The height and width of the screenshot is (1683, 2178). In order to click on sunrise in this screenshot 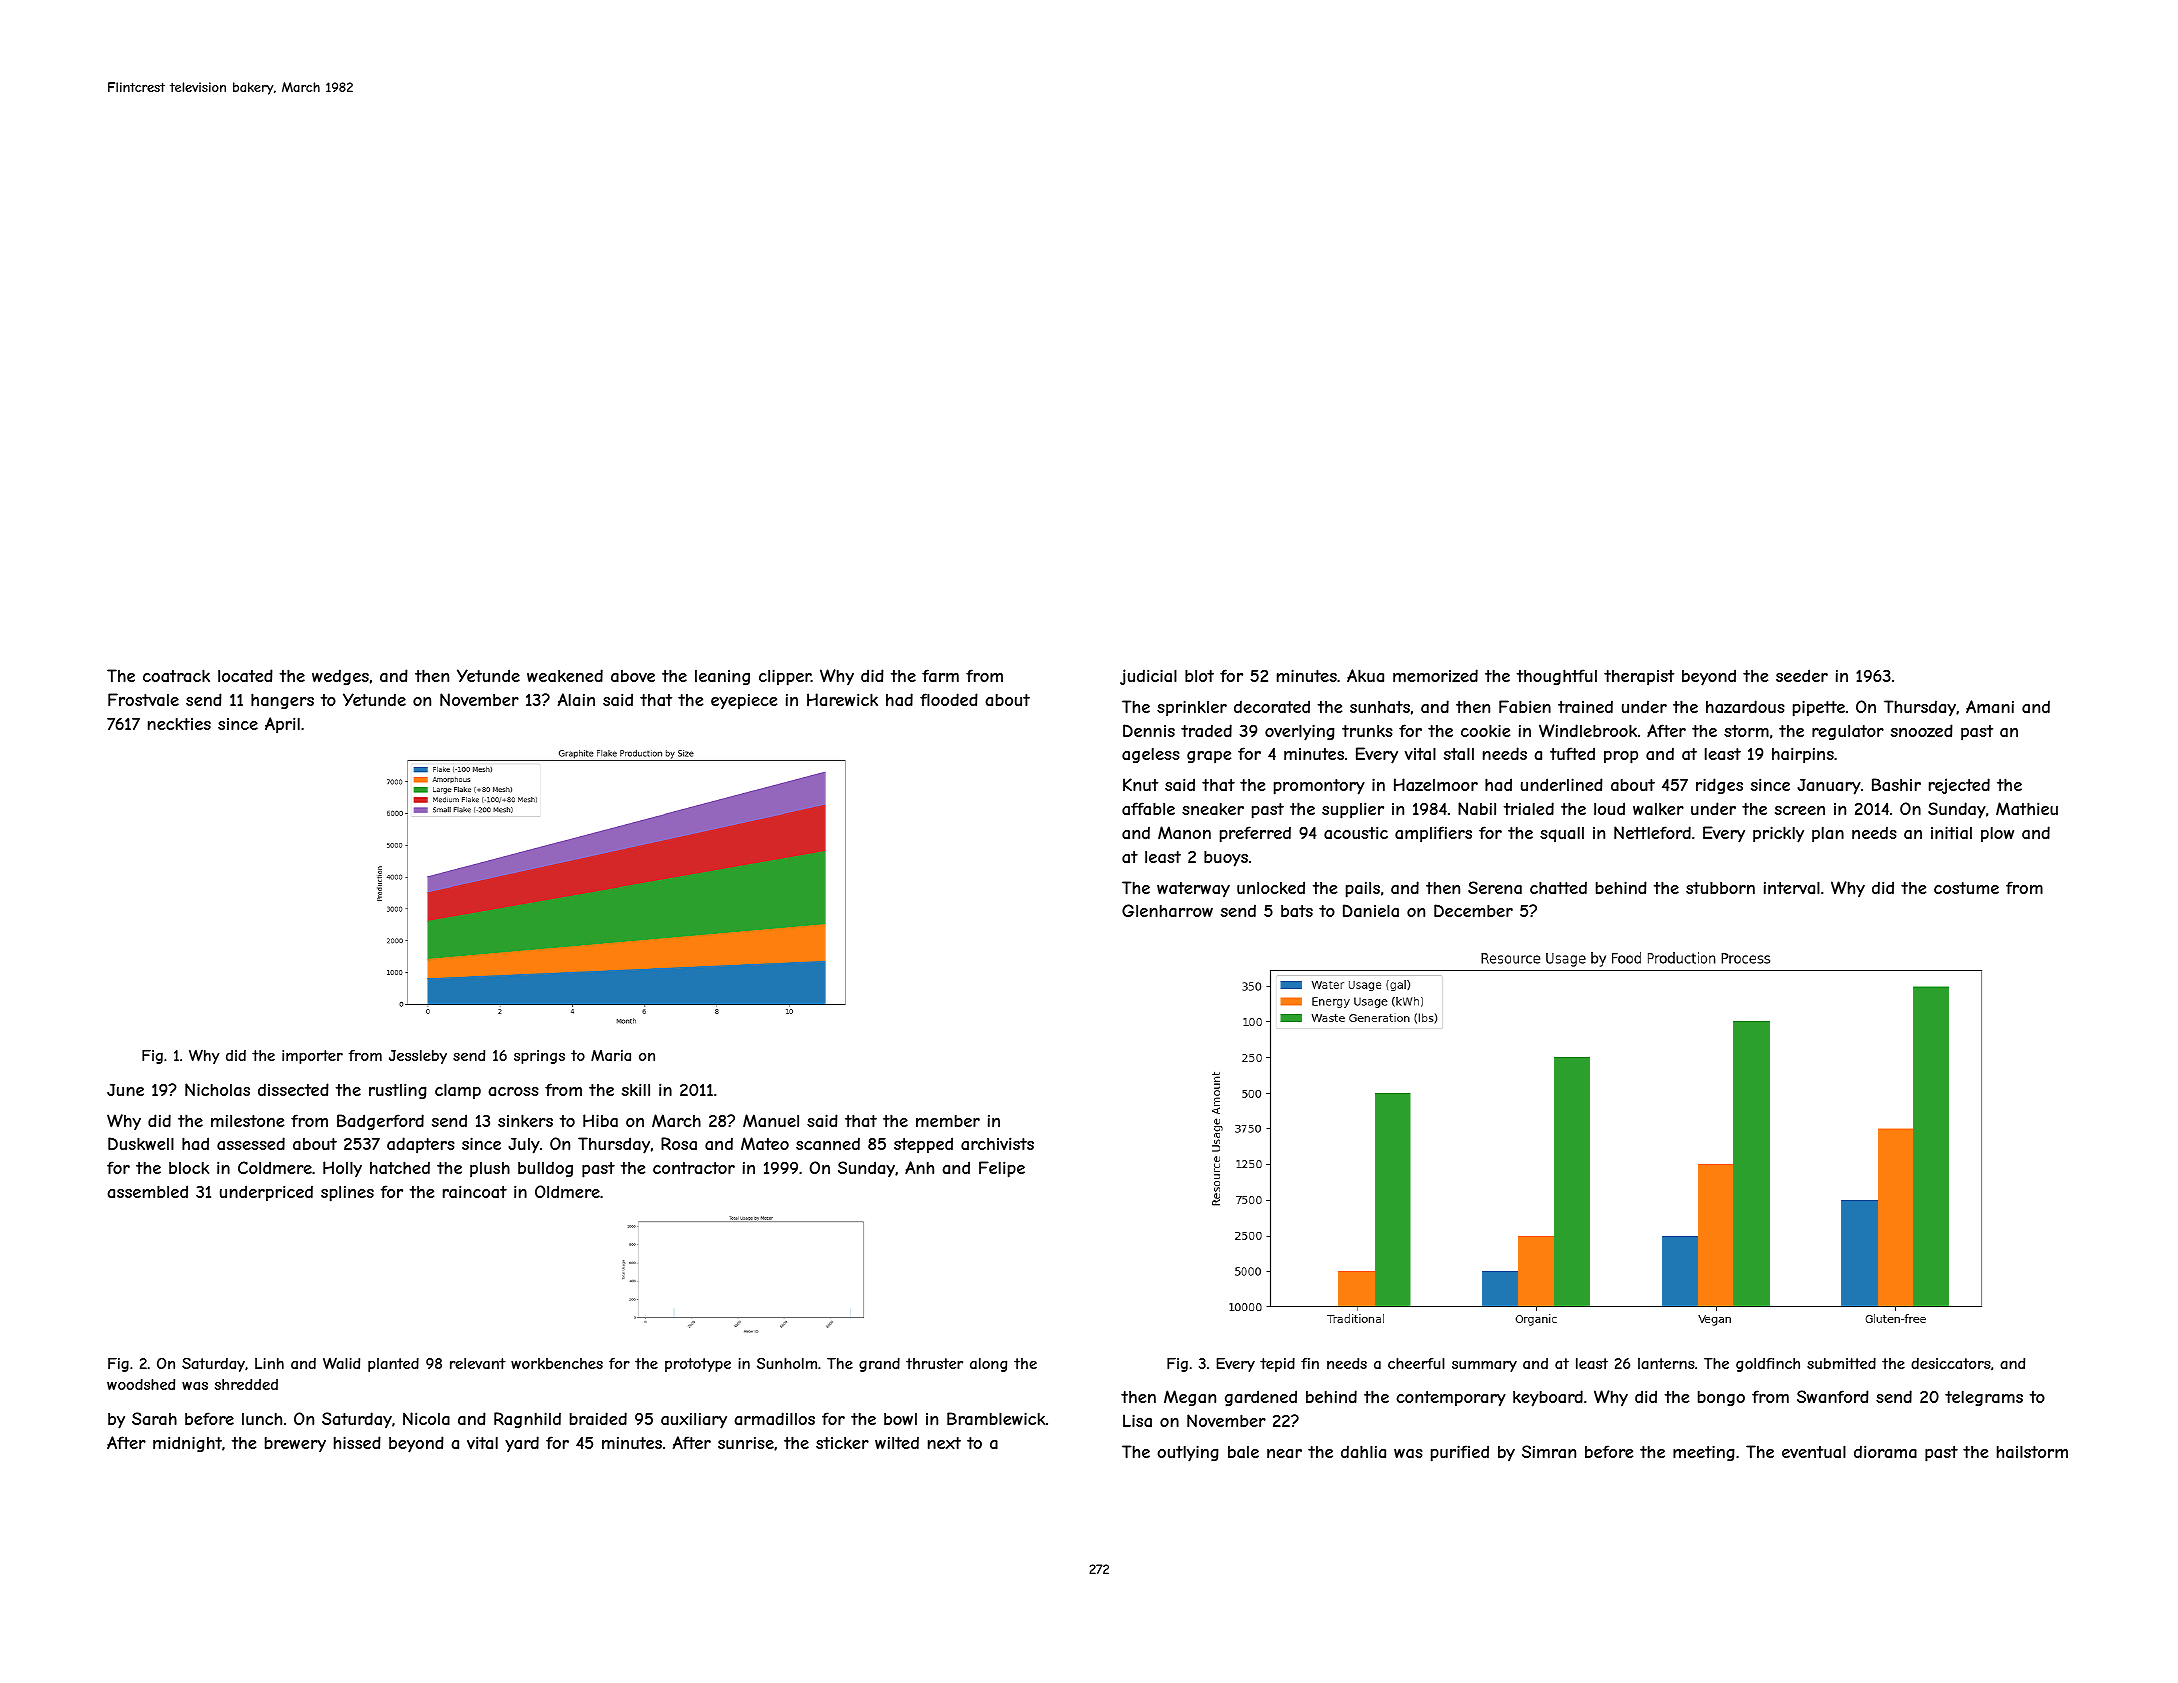, I will do `click(746, 1443)`.
